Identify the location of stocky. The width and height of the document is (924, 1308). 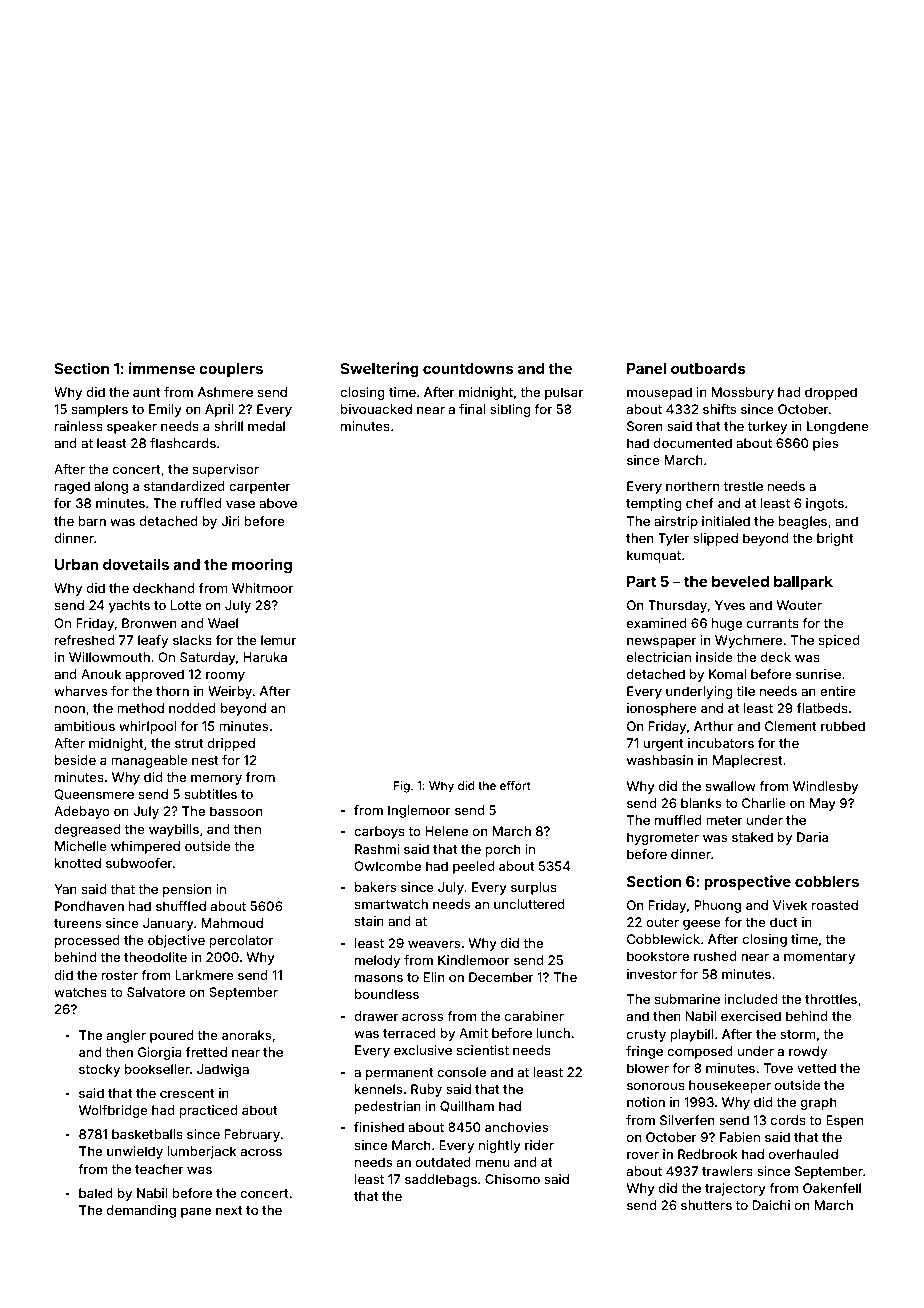
(99, 1070).
